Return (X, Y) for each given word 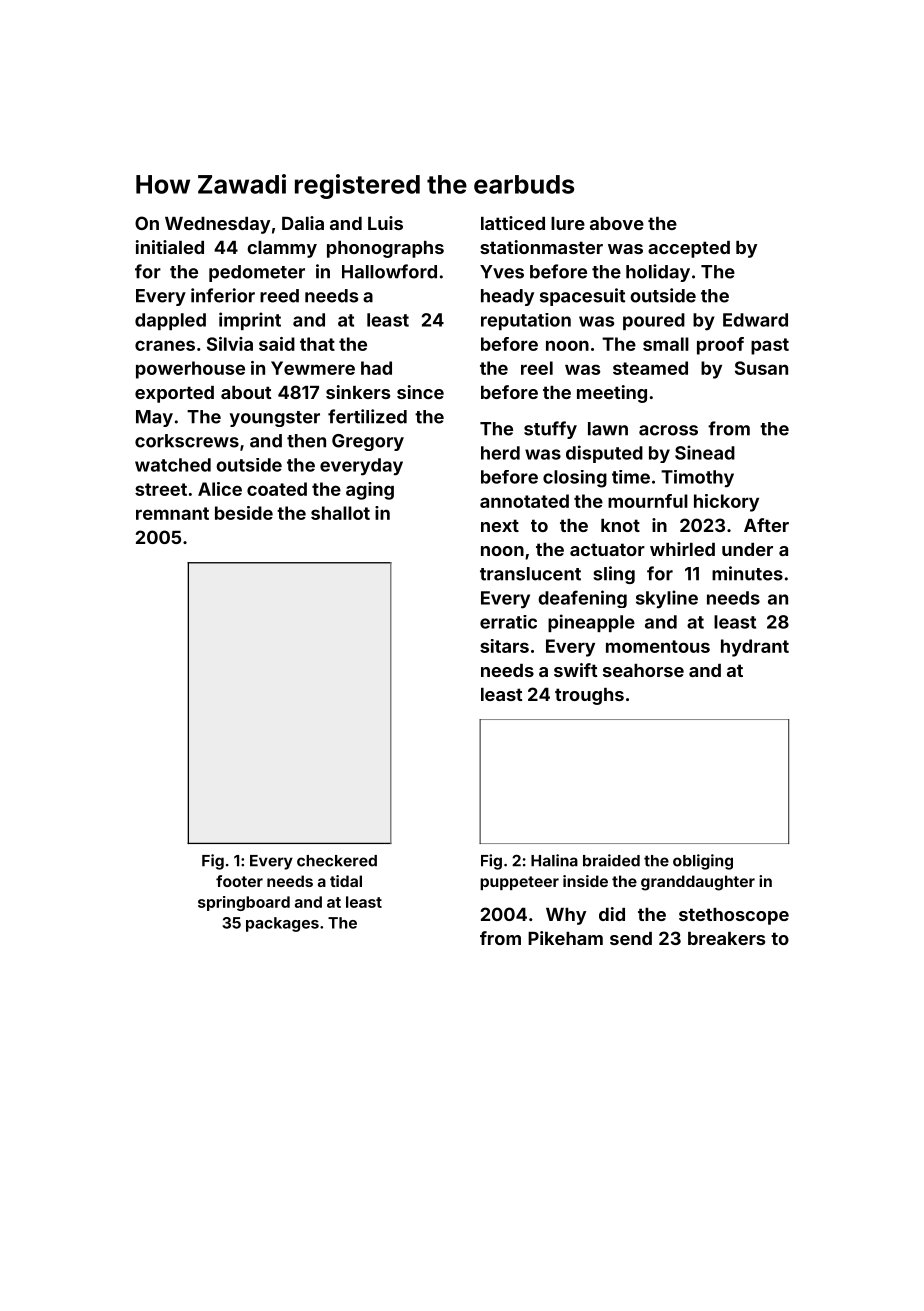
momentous (658, 646)
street (161, 489)
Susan (761, 368)
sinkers (358, 392)
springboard (244, 903)
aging (370, 491)
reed (279, 296)
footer (239, 881)
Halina (554, 860)
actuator (607, 549)
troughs (589, 696)
